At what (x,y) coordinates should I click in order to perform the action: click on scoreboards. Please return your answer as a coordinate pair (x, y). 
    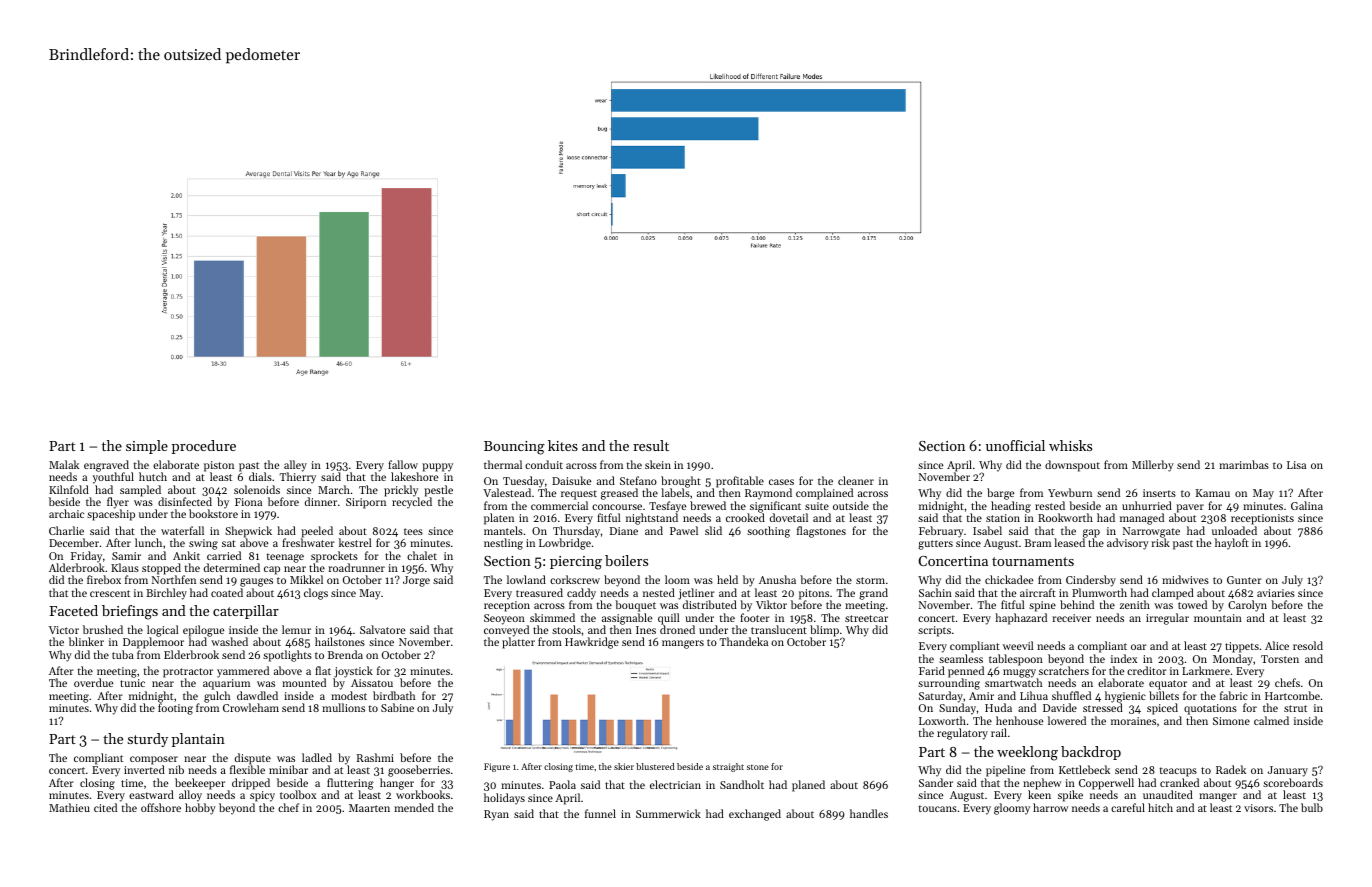
    Looking at the image, I should click on (1293, 782).
